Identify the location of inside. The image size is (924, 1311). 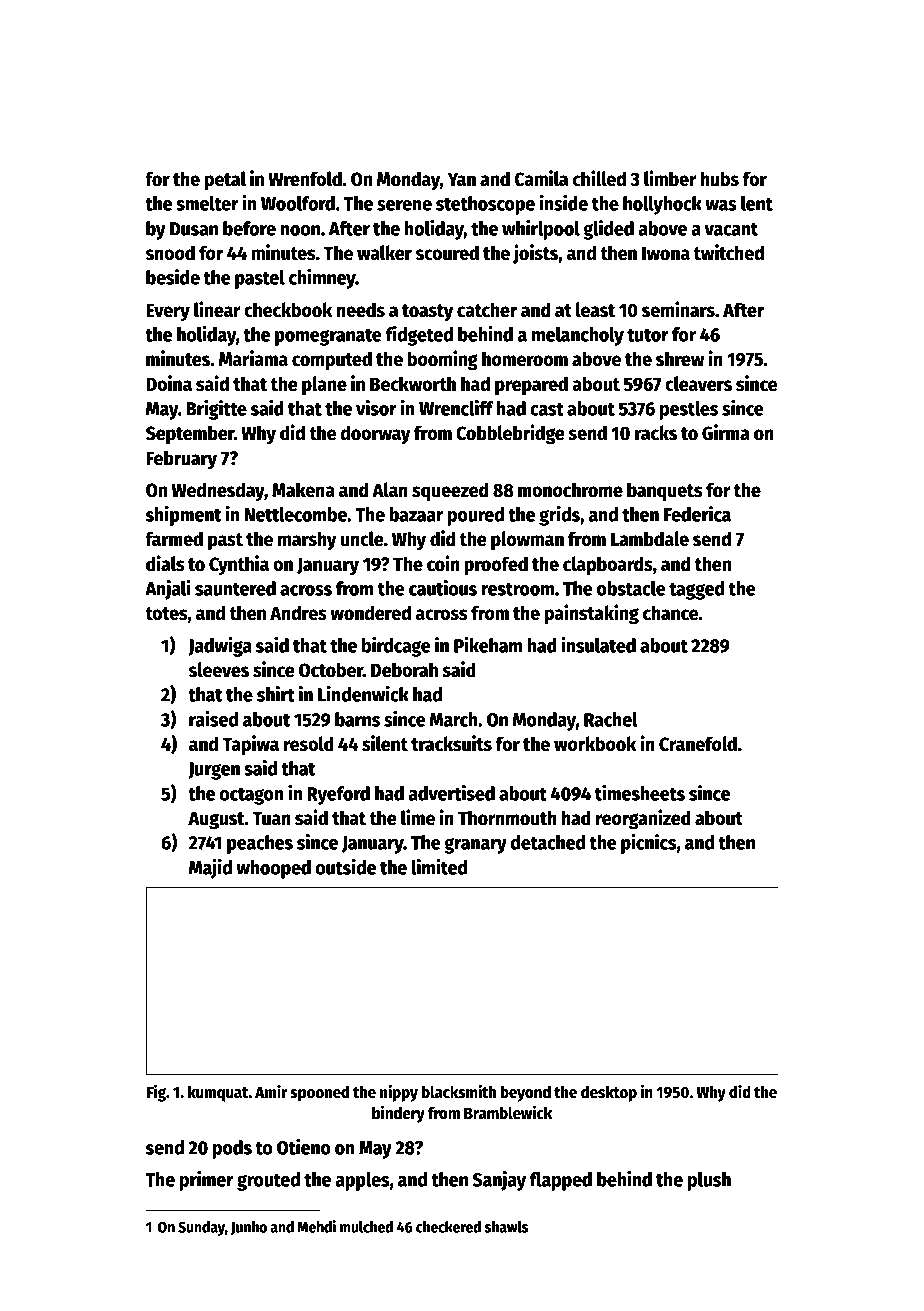
(564, 203).
